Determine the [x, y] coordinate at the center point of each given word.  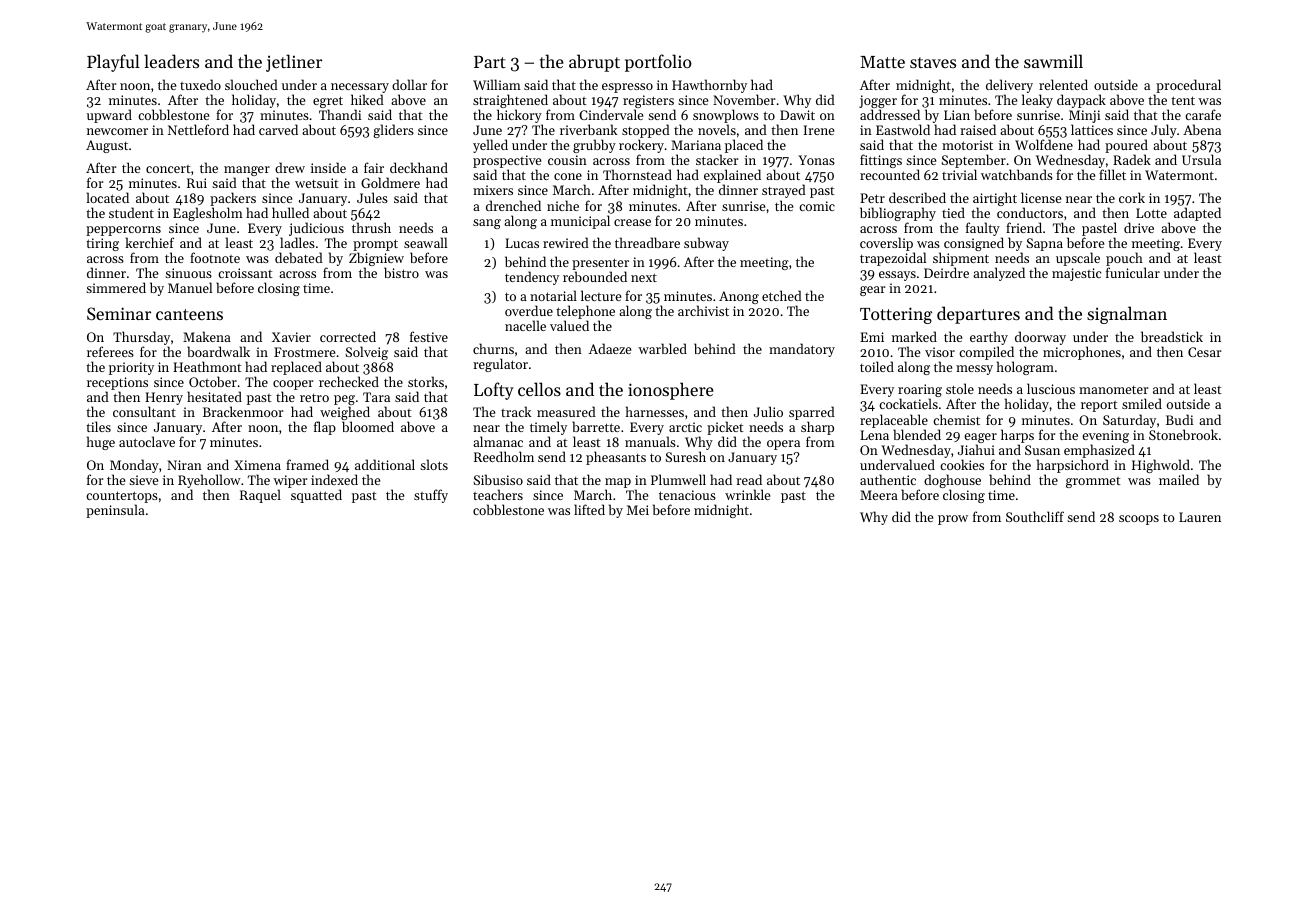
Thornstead [637, 174]
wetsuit [317, 183]
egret [328, 102]
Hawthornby [709, 86]
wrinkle [747, 494]
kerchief [149, 242]
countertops [122, 497]
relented [1063, 84]
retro [314, 398]
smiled [1142, 403]
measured [566, 411]
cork [1132, 197]
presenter [600, 264]
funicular [1133, 273]
